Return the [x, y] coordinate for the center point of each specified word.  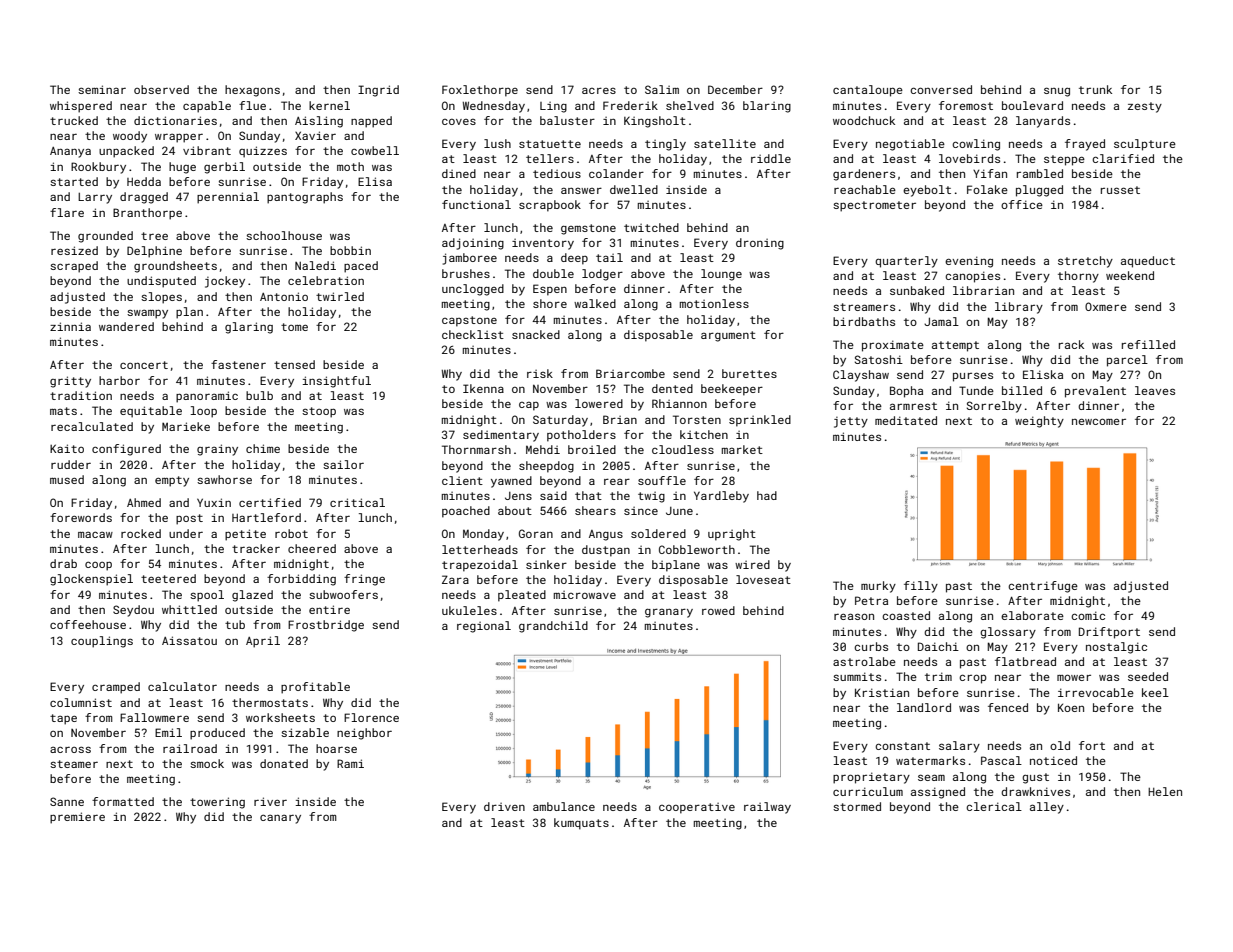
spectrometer [874, 206]
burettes [749, 373]
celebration [326, 280]
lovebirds [969, 158]
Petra [871, 600]
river [270, 801]
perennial [228, 198]
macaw [95, 534]
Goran [536, 533]
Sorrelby [994, 407]
